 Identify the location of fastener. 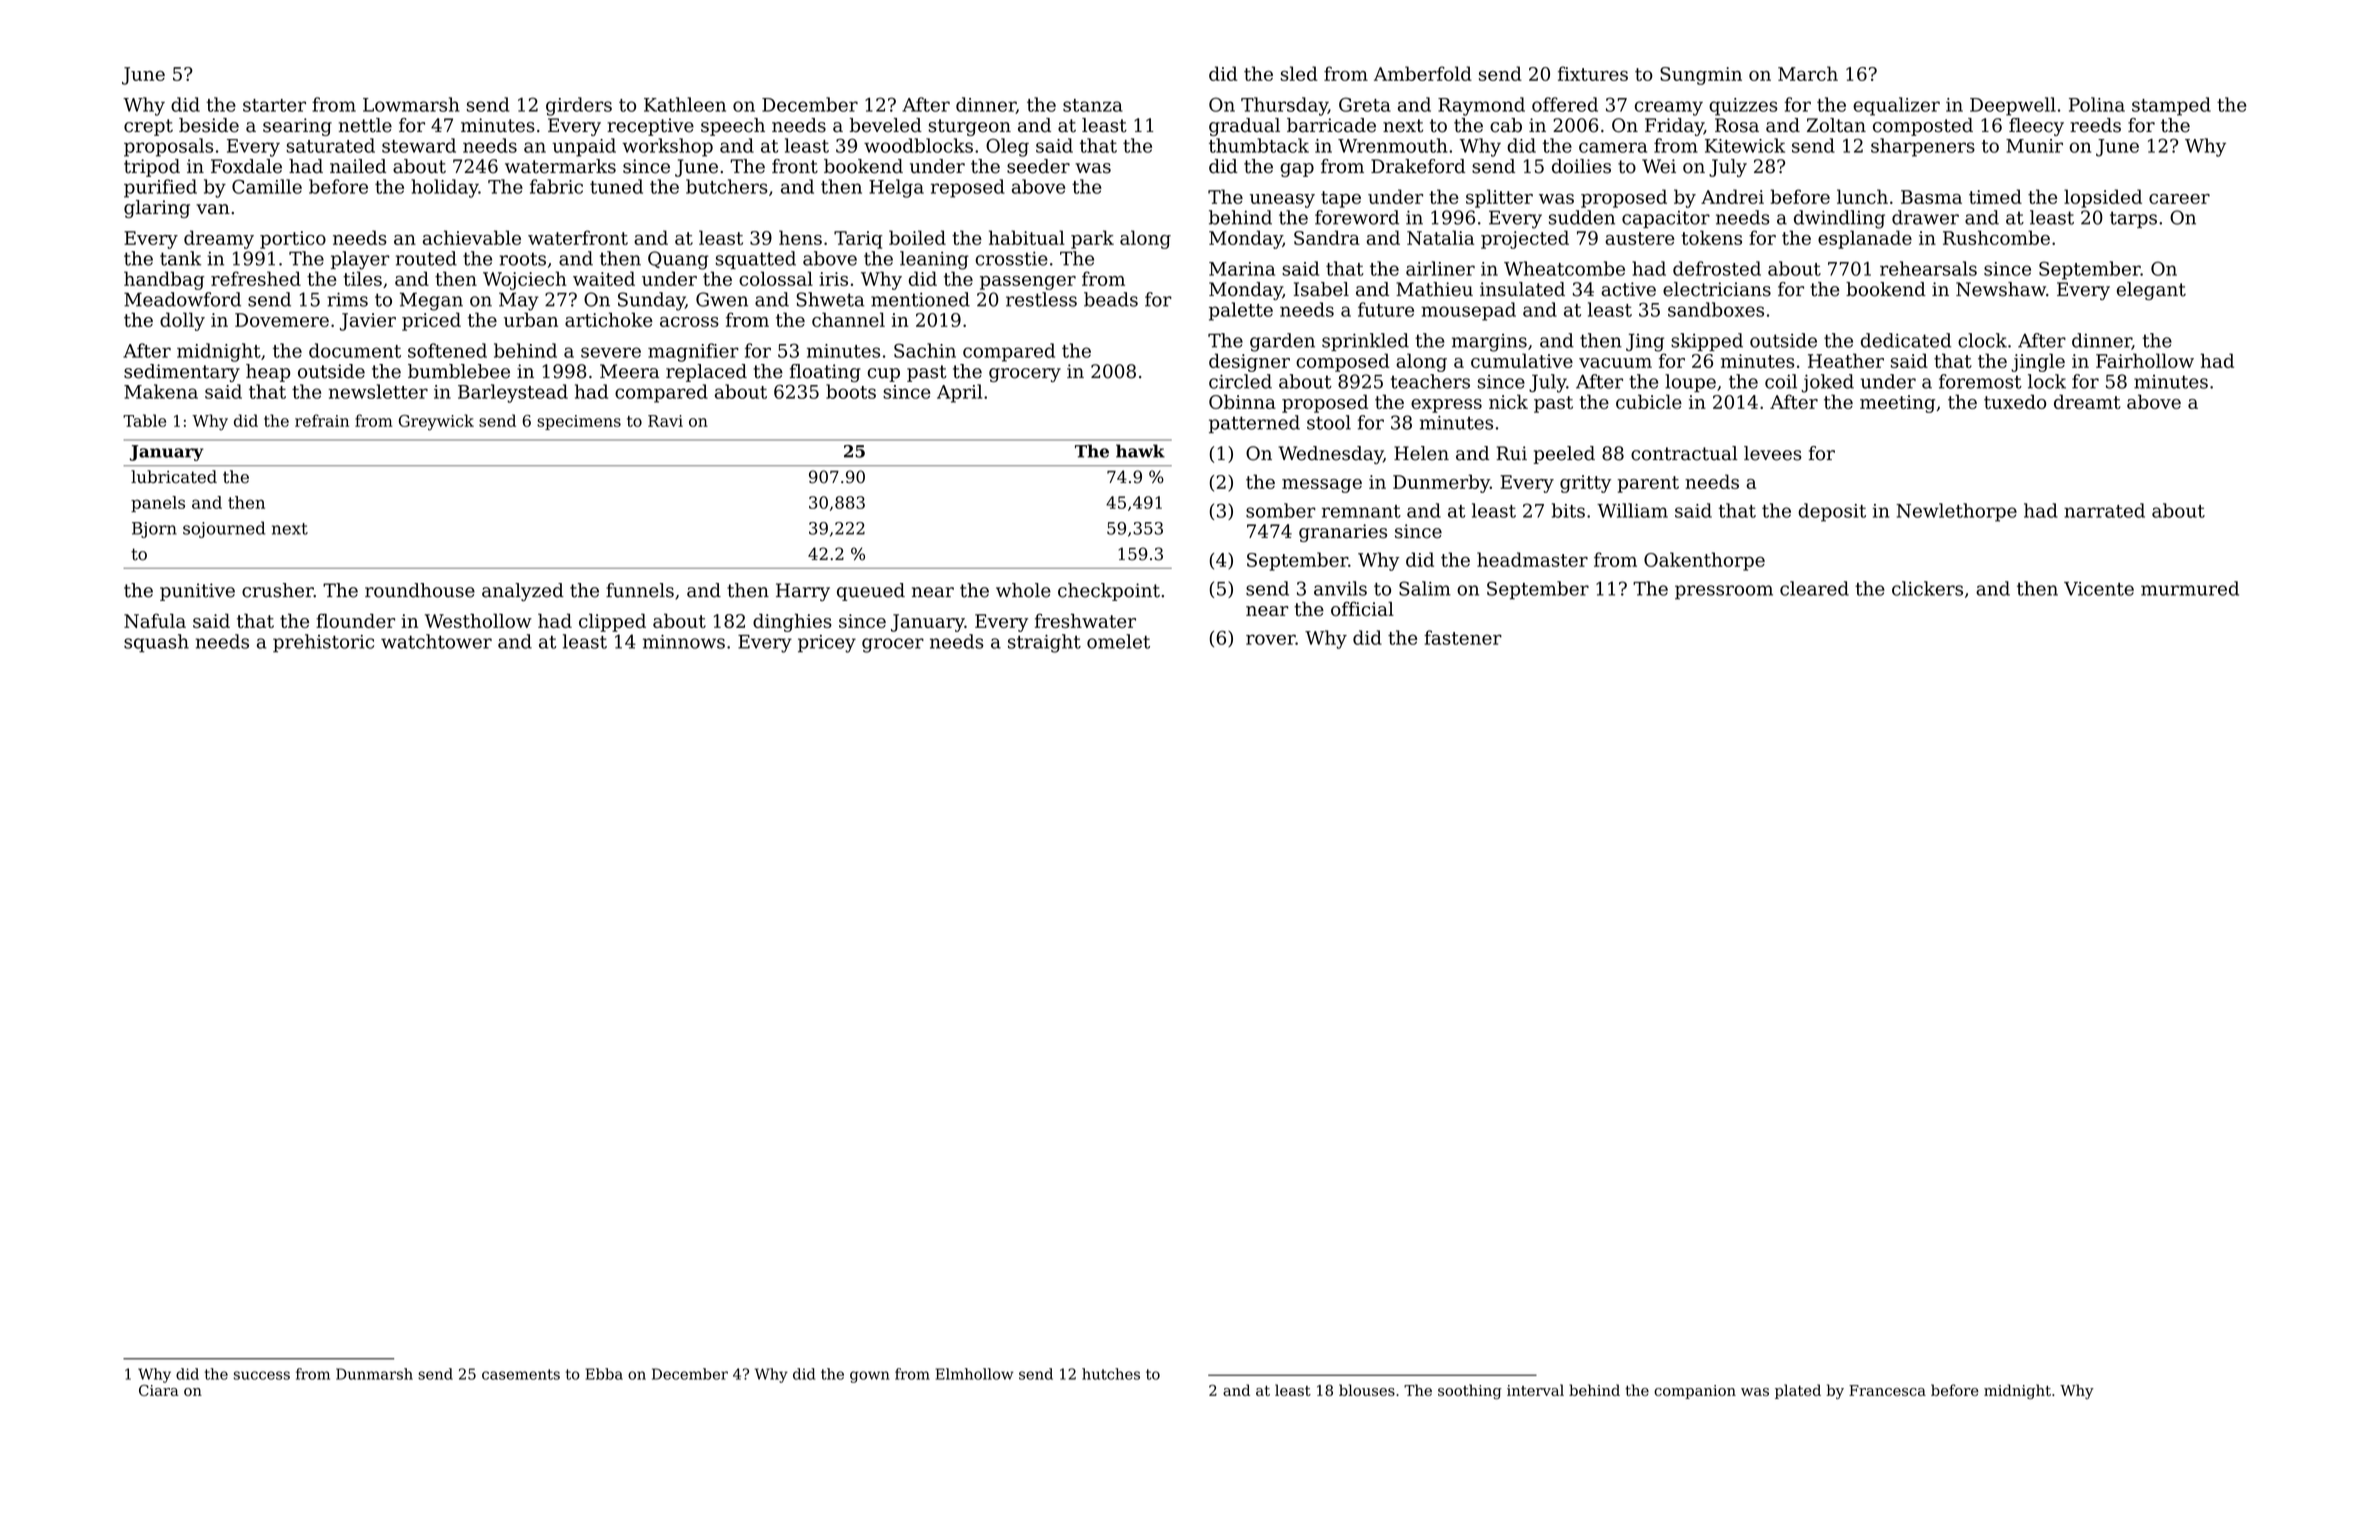
(1463, 637).
